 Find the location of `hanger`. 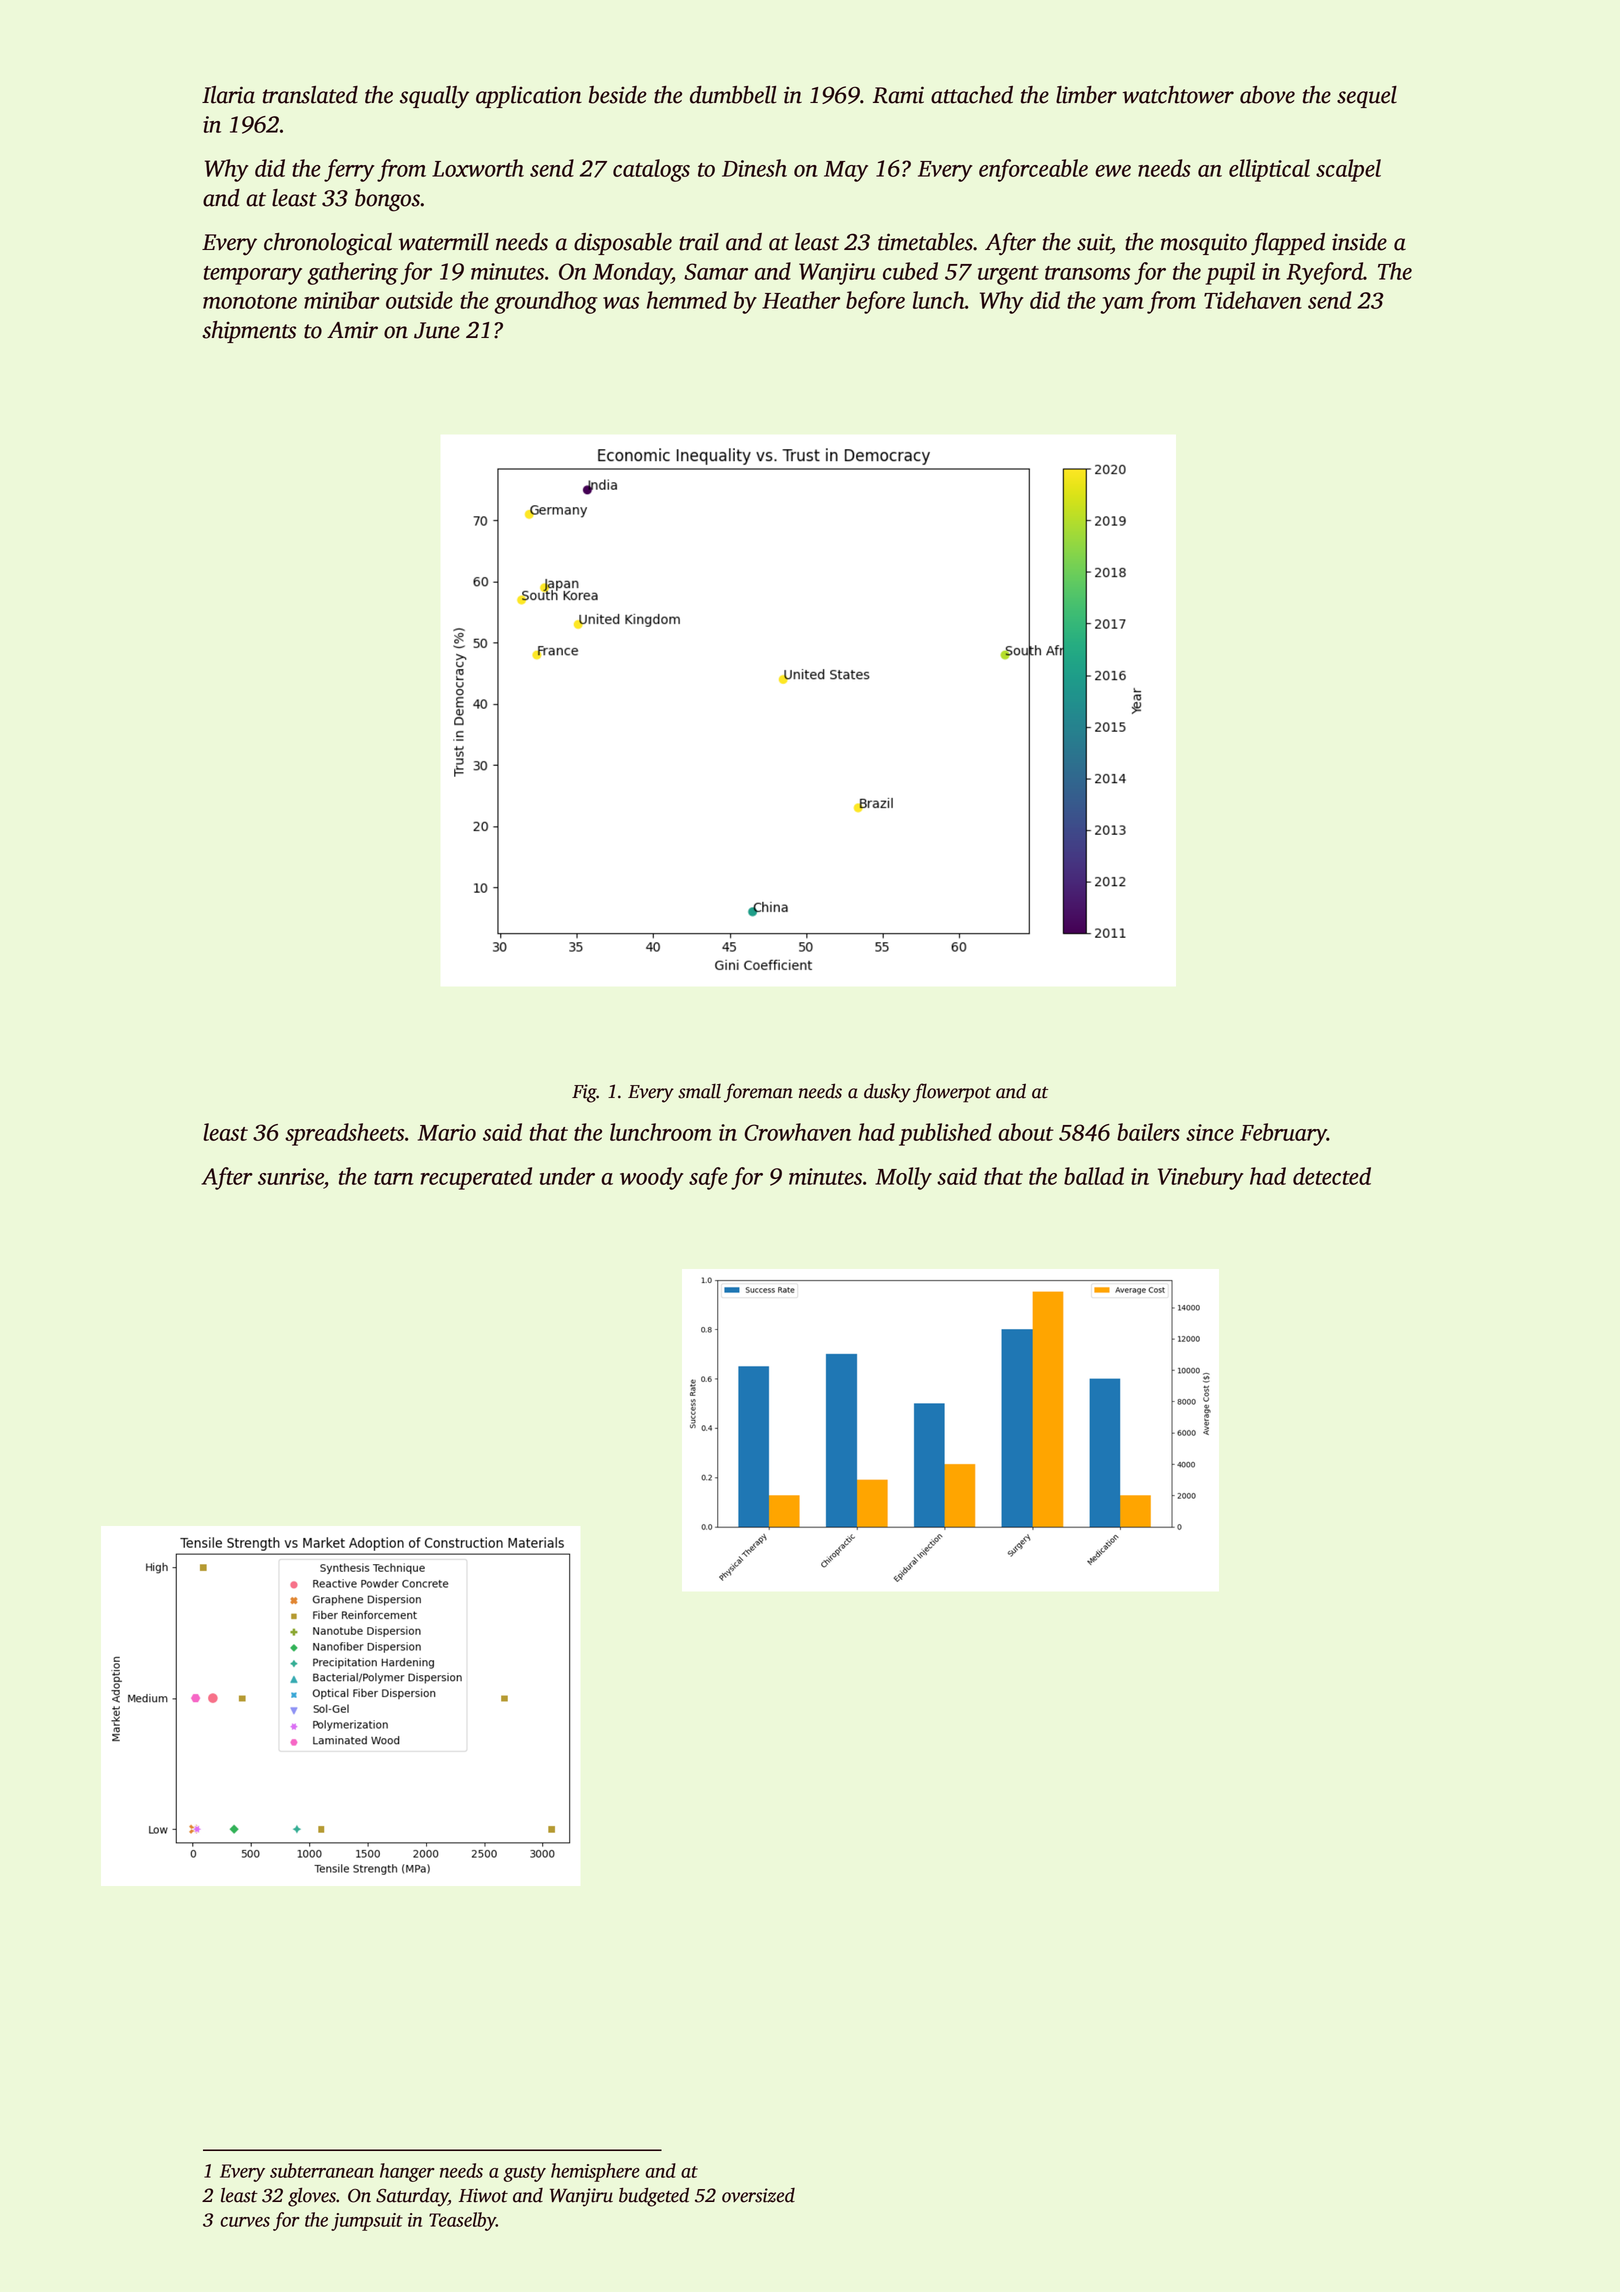

hanger is located at coordinates (407, 2172).
